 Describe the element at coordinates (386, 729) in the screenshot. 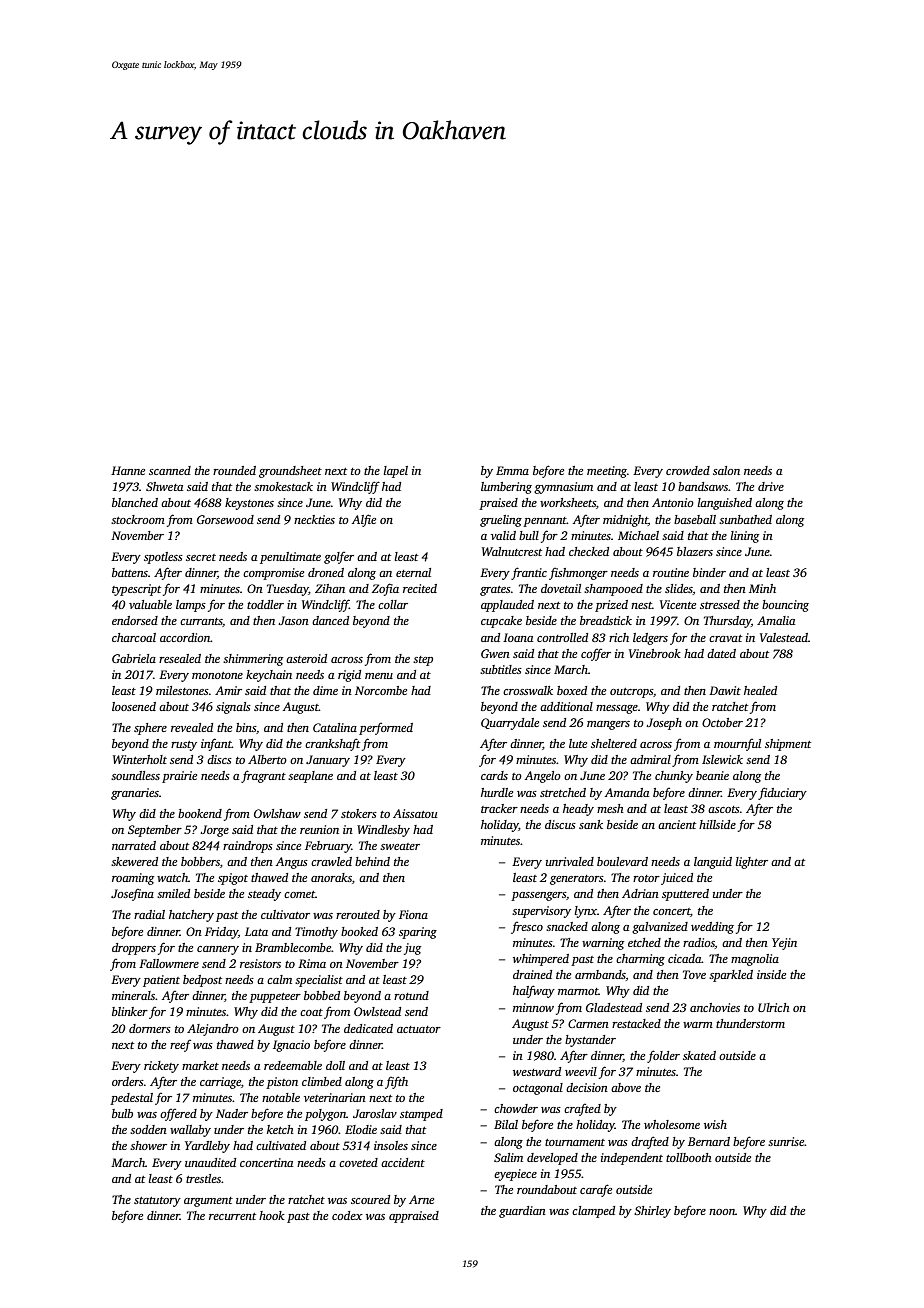

I see `performed` at that location.
